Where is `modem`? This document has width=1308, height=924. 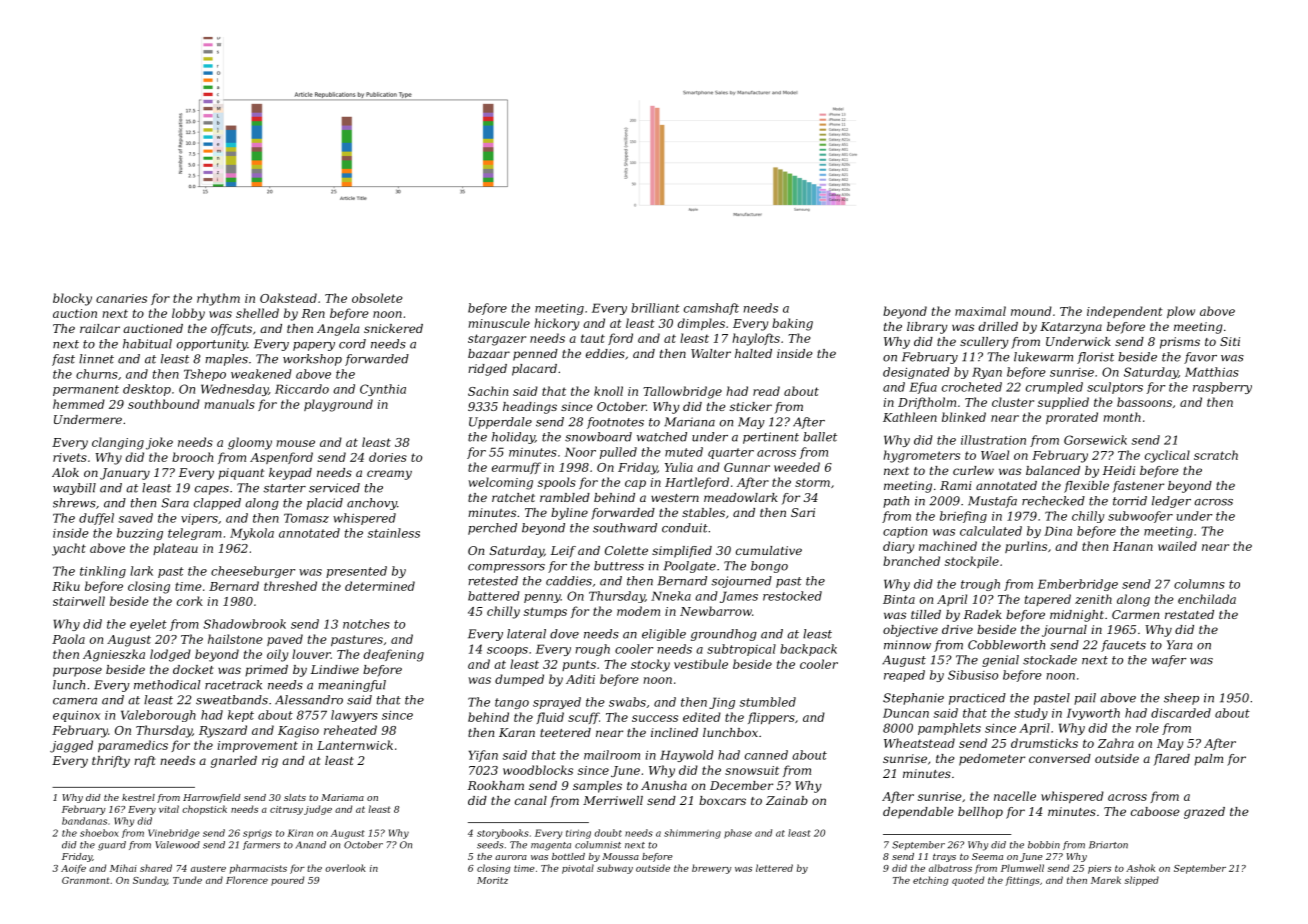 modem is located at coordinates (638, 611).
